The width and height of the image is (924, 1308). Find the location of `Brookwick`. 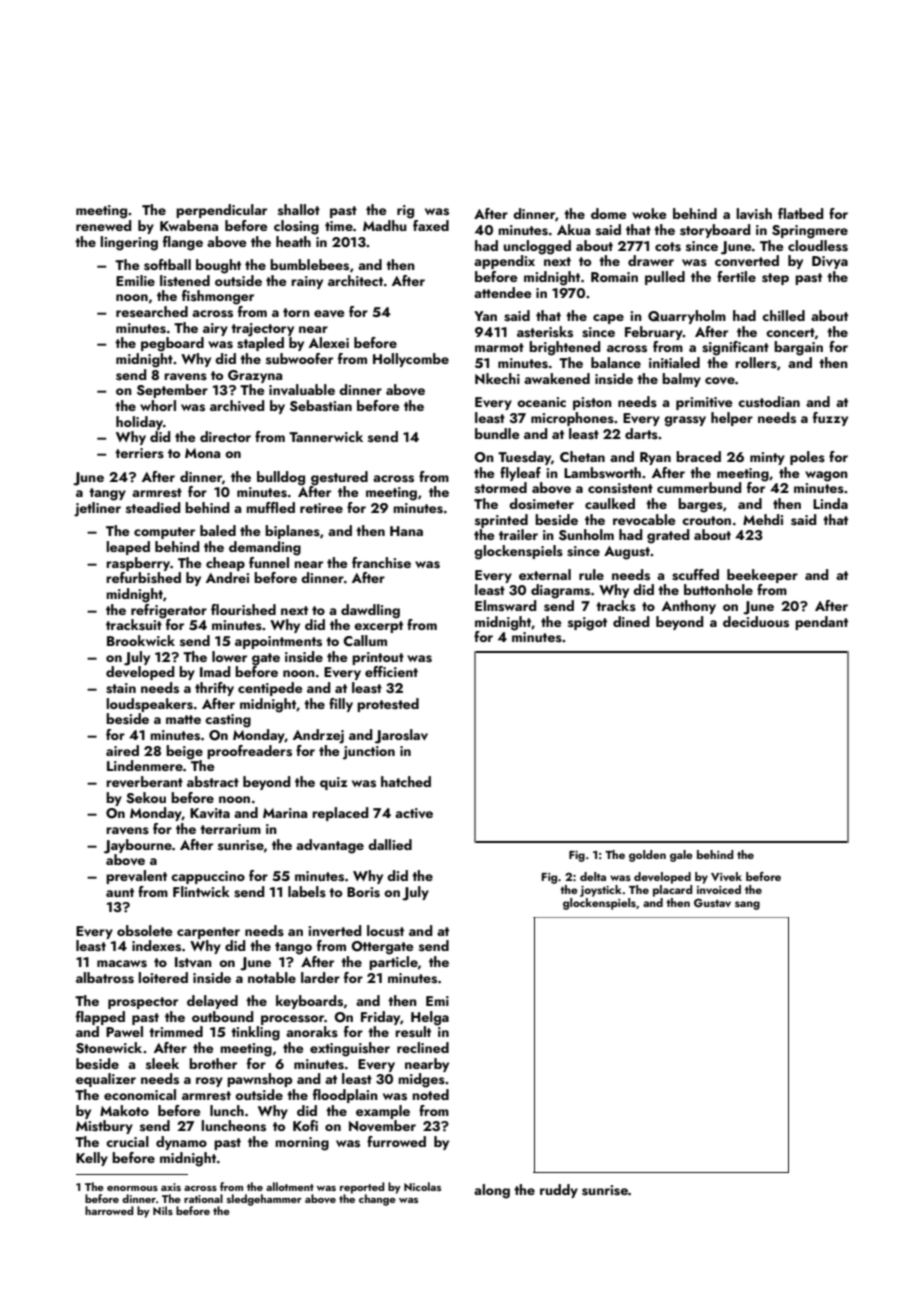

Brookwick is located at coordinates (141, 640).
